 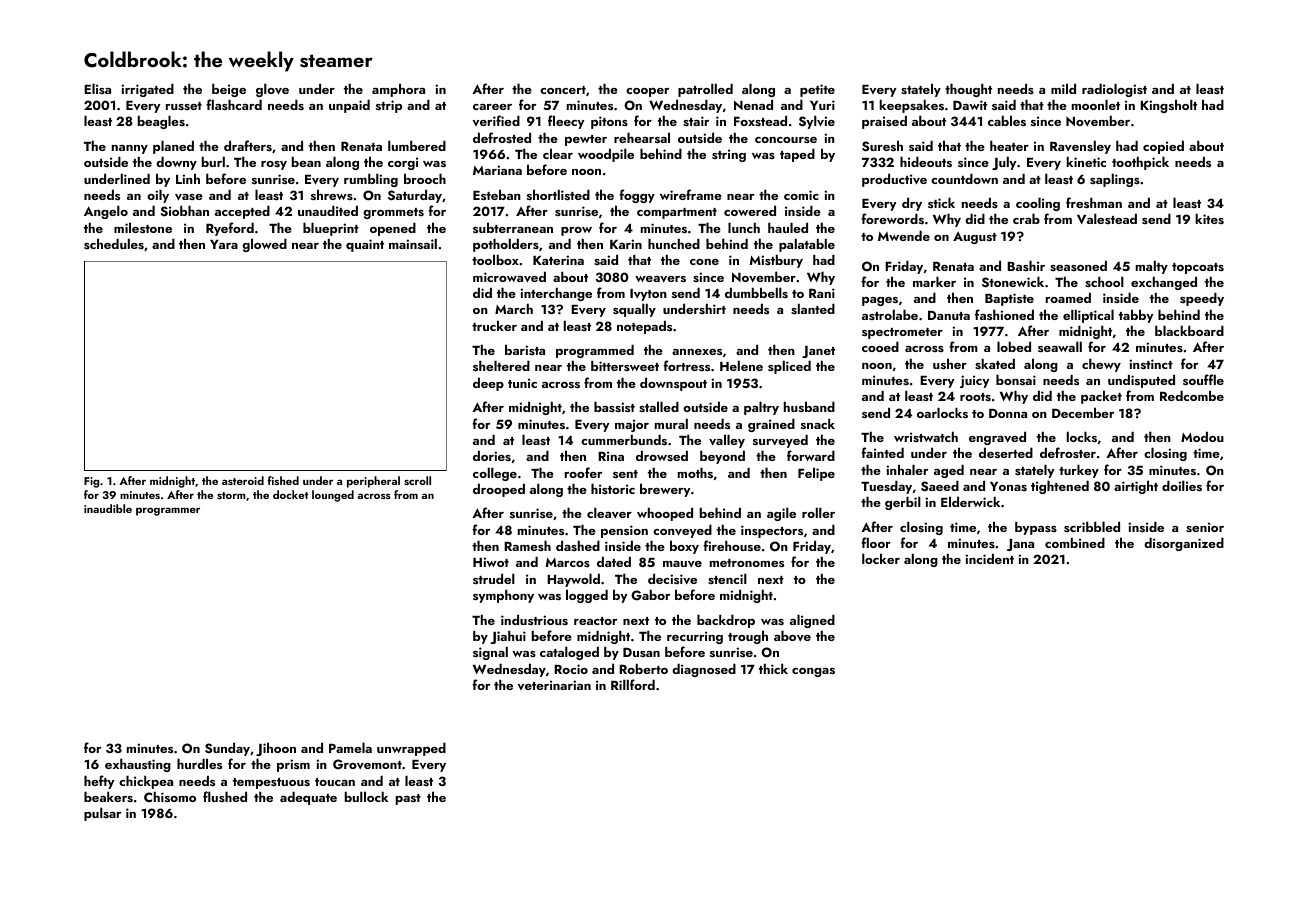 I want to click on incident, so click(x=989, y=558).
